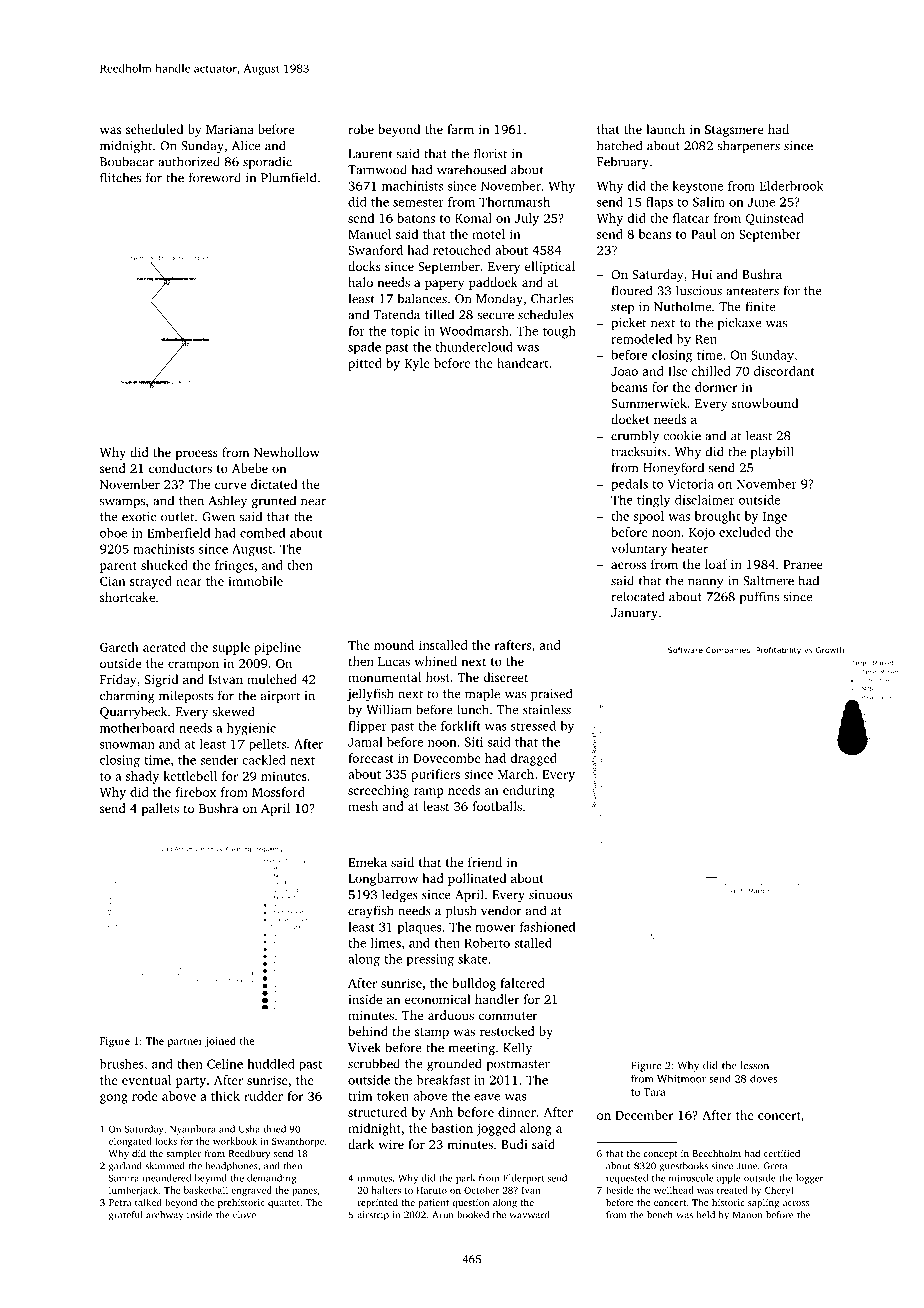  I want to click on wire, so click(391, 1144).
